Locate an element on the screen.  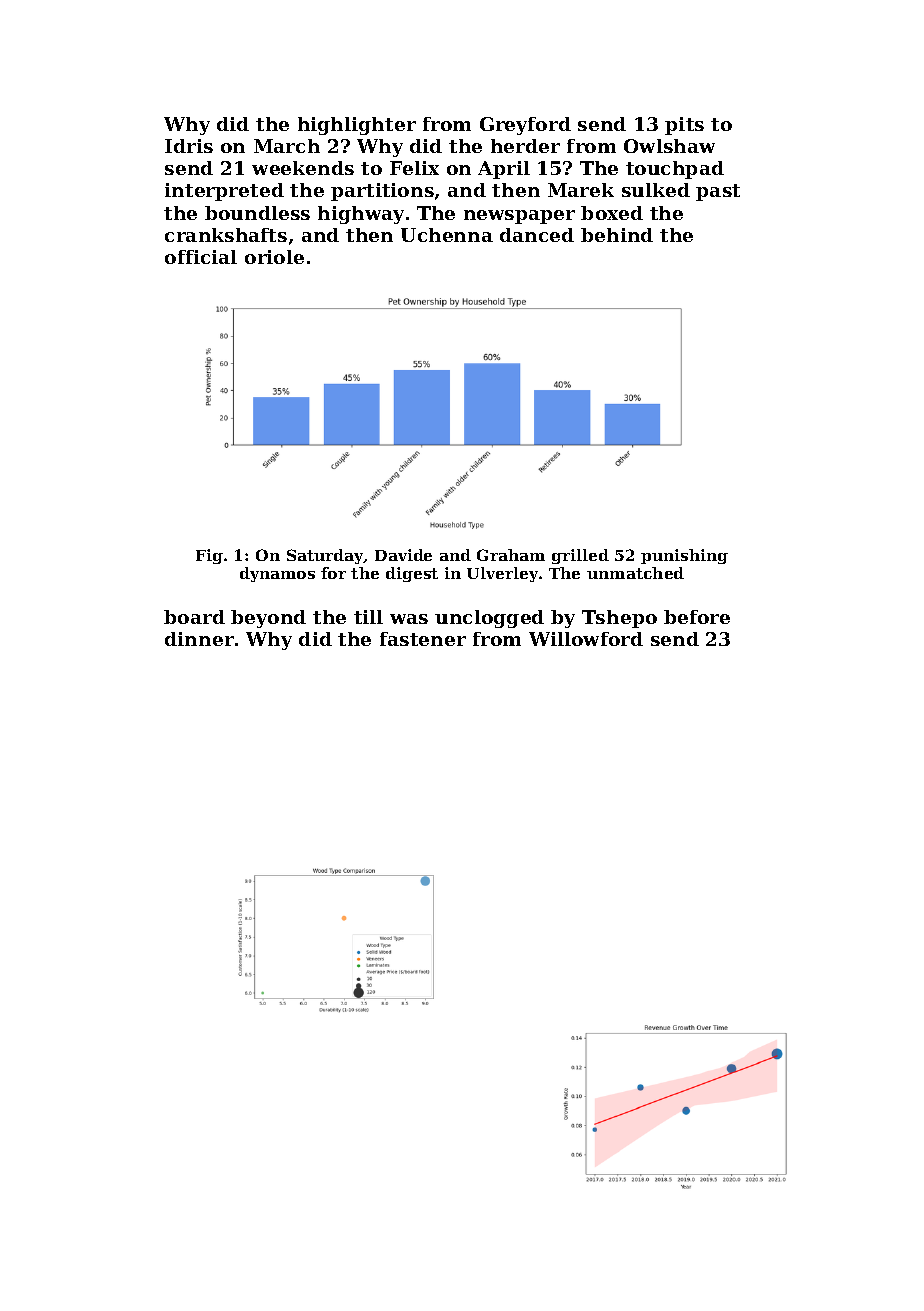
punishing is located at coordinates (684, 556).
